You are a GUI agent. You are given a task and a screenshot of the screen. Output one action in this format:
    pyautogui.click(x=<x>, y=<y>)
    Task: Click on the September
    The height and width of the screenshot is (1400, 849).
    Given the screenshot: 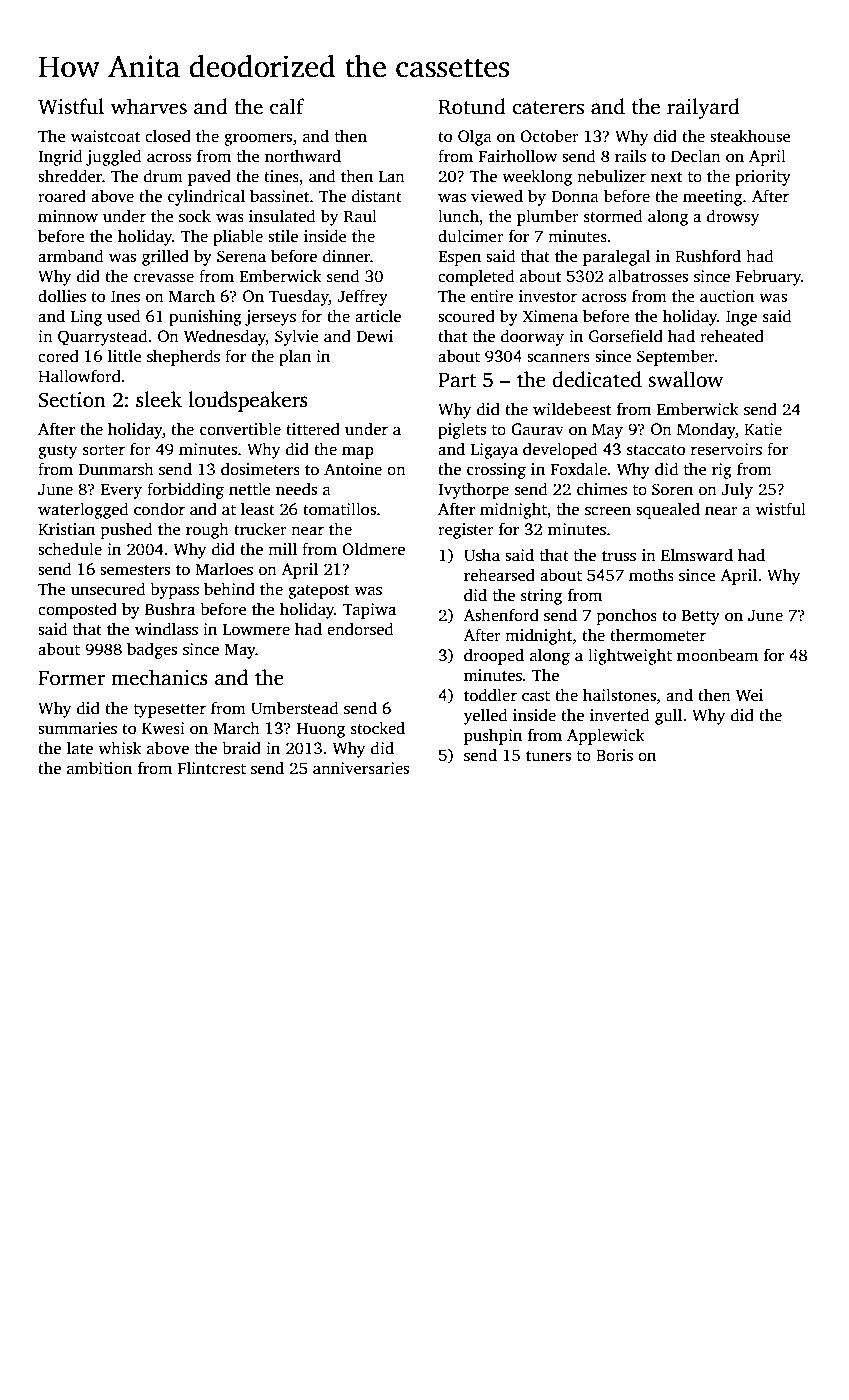 What is the action you would take?
    pyautogui.click(x=676, y=357)
